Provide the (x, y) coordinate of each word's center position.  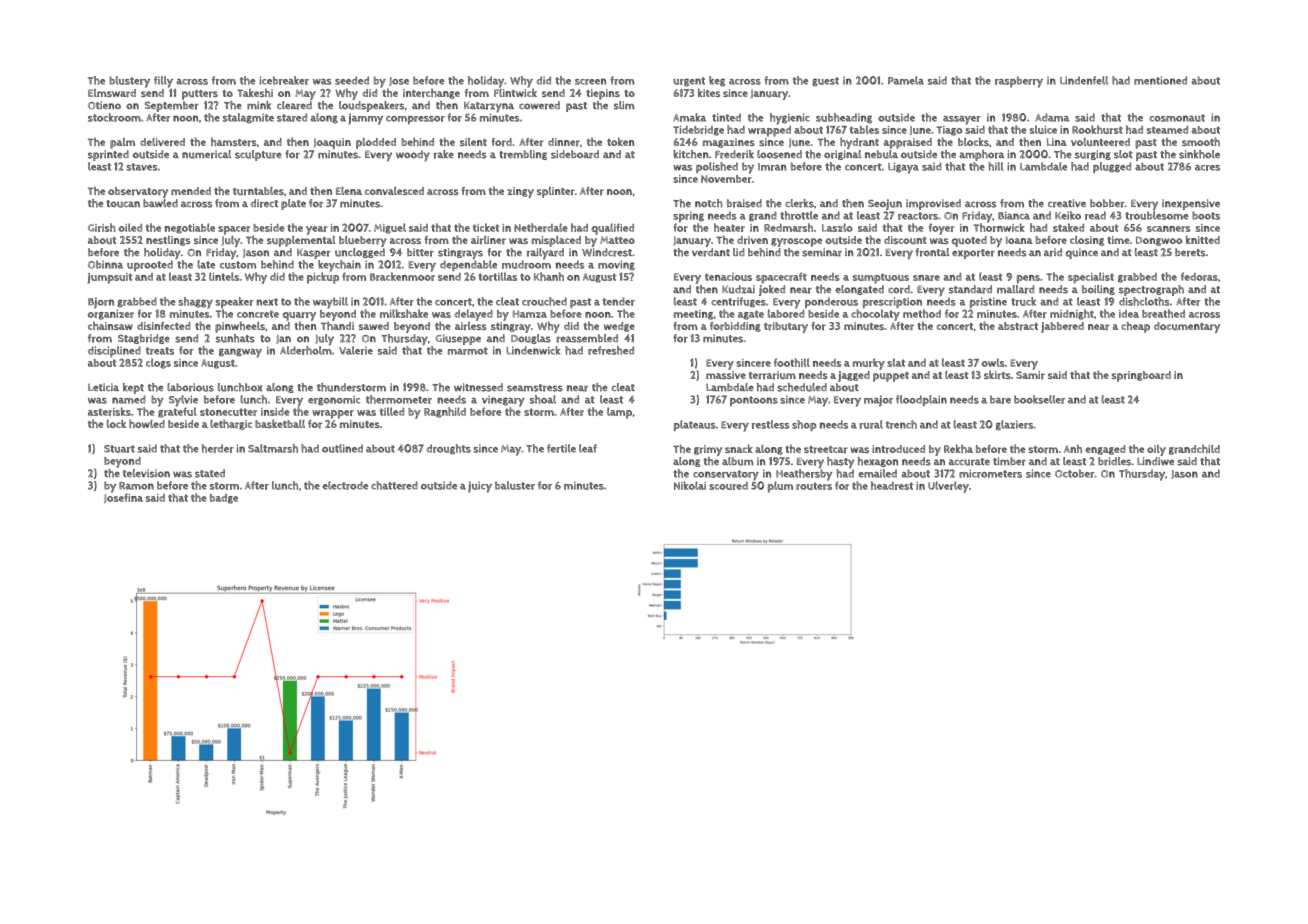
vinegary (503, 401)
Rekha (958, 448)
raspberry (1019, 82)
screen (590, 81)
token (620, 141)
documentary (1187, 327)
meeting (693, 315)
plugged (1112, 167)
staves (141, 167)
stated (210, 473)
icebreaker (284, 80)
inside (275, 412)
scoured (728, 486)
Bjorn (101, 303)
